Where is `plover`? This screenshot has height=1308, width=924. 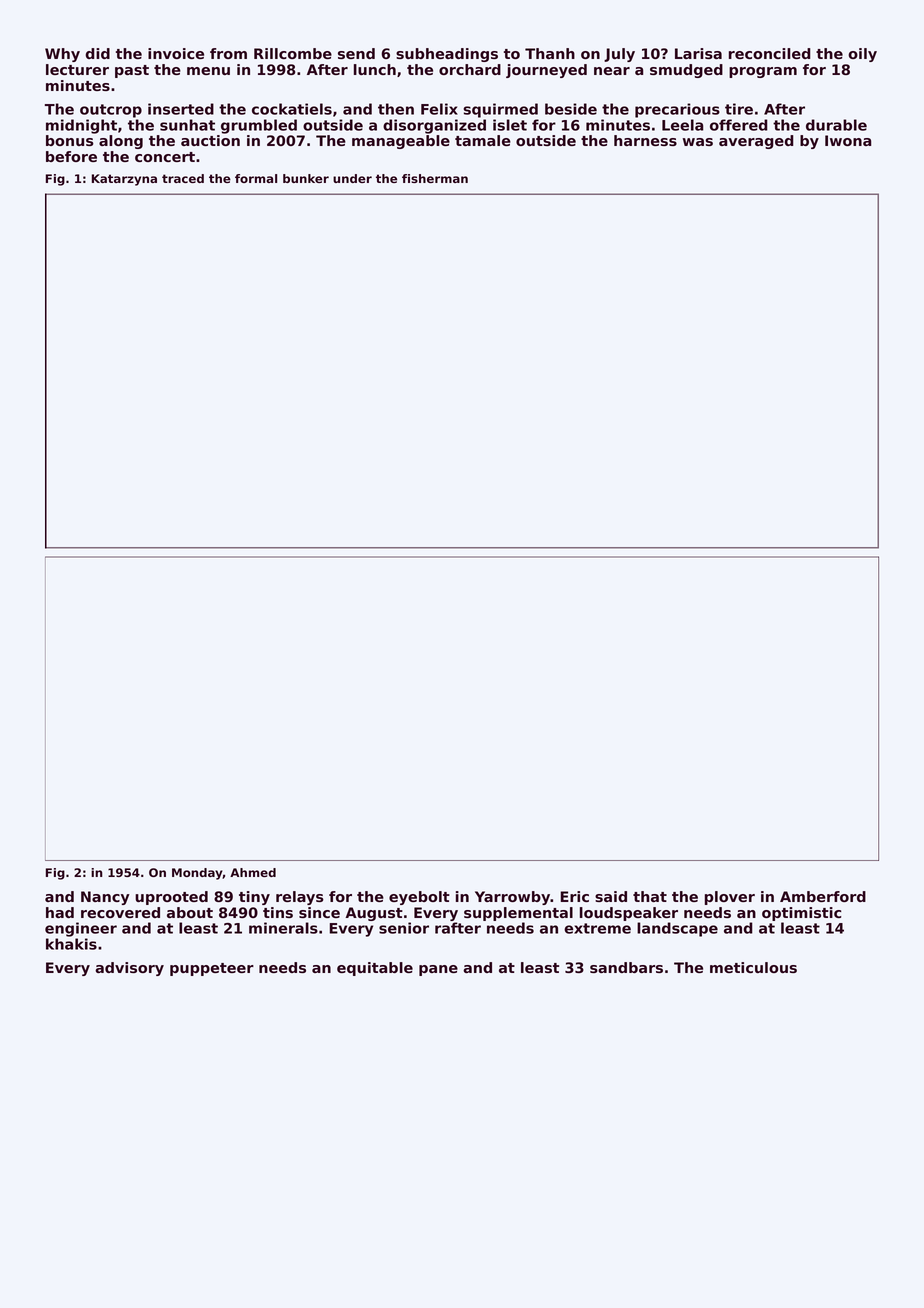 plover is located at coordinates (730, 898).
